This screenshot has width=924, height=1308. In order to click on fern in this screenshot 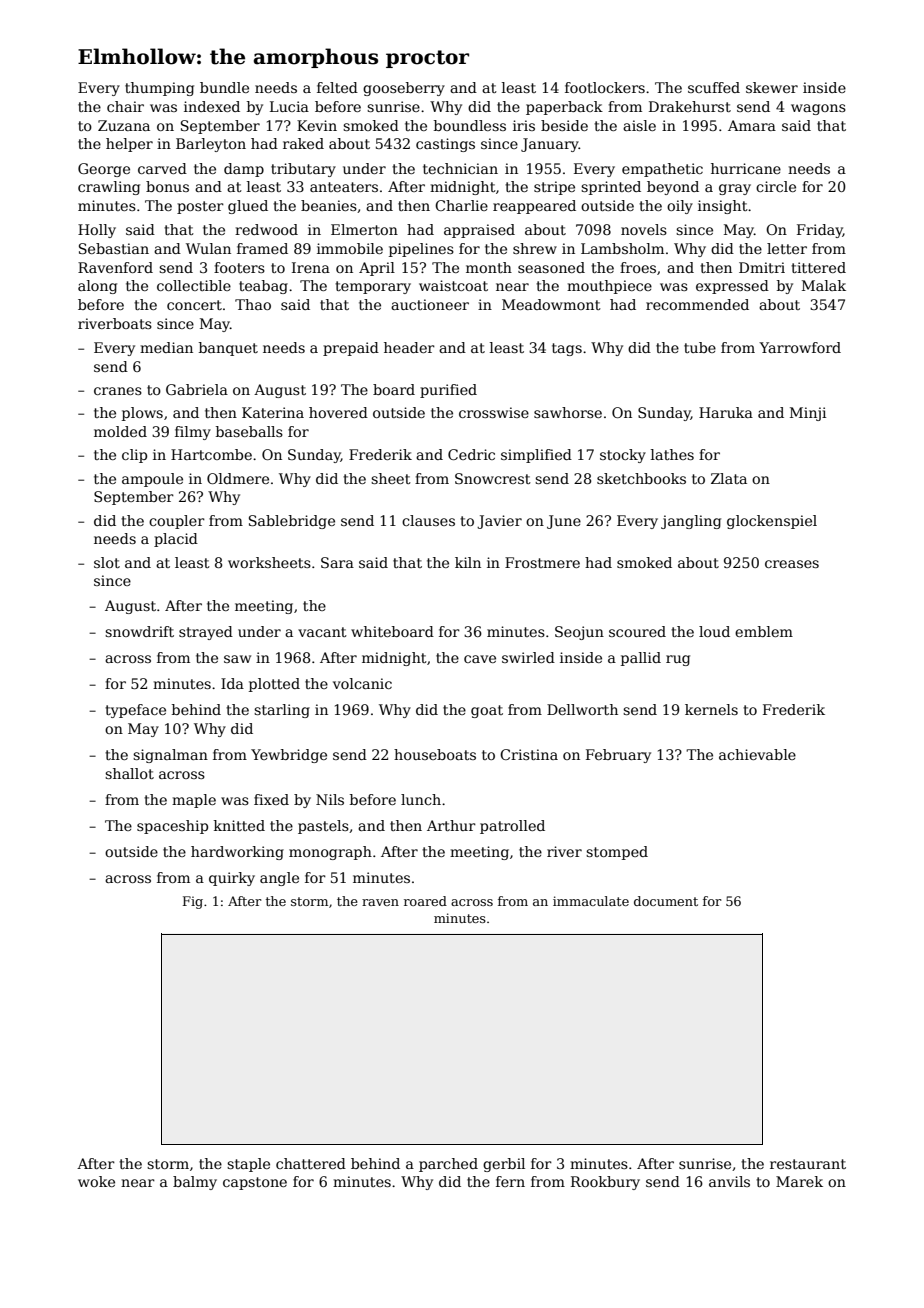, I will do `click(510, 1181)`.
